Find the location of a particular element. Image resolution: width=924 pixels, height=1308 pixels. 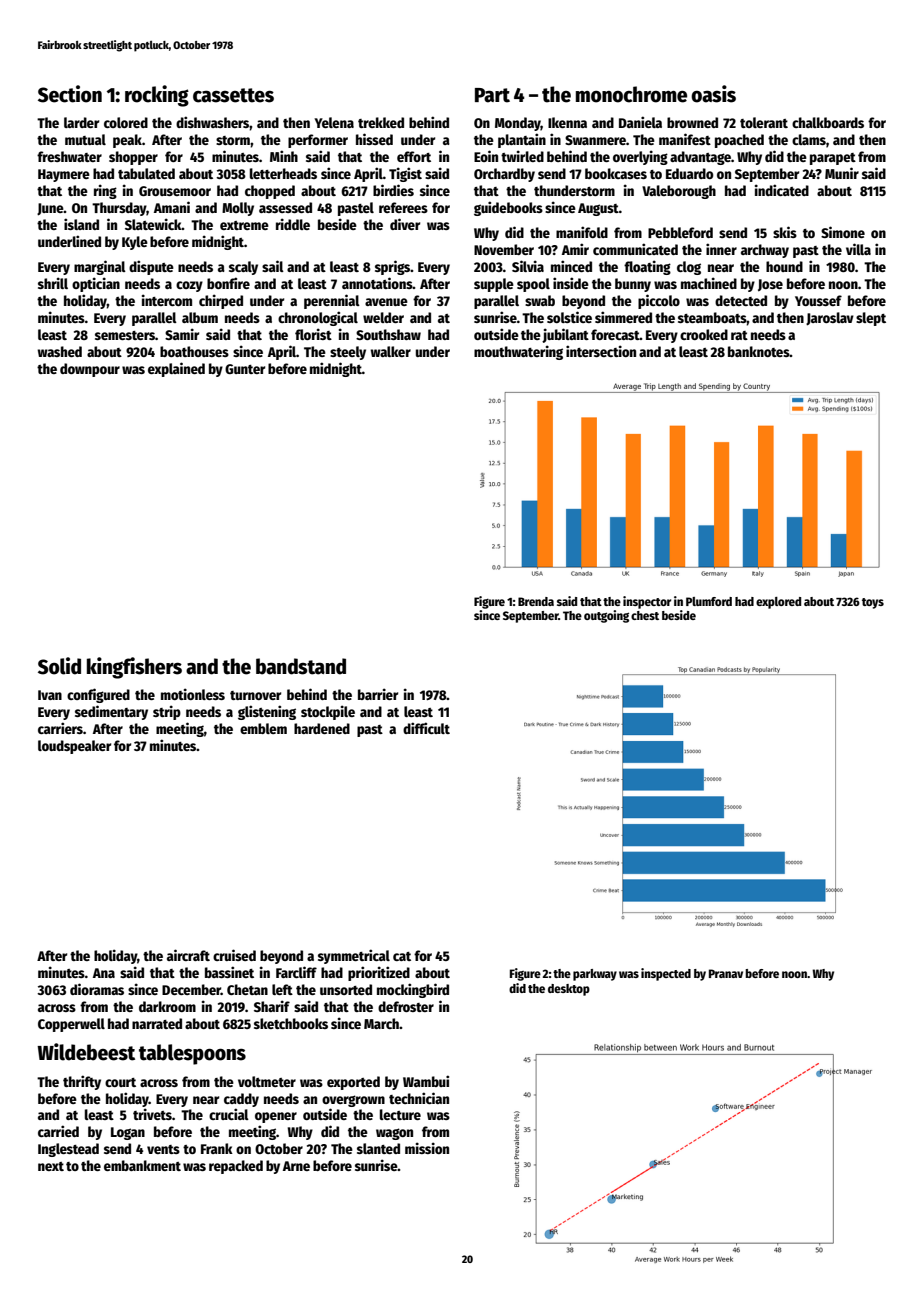

trekked is located at coordinates (381, 122).
